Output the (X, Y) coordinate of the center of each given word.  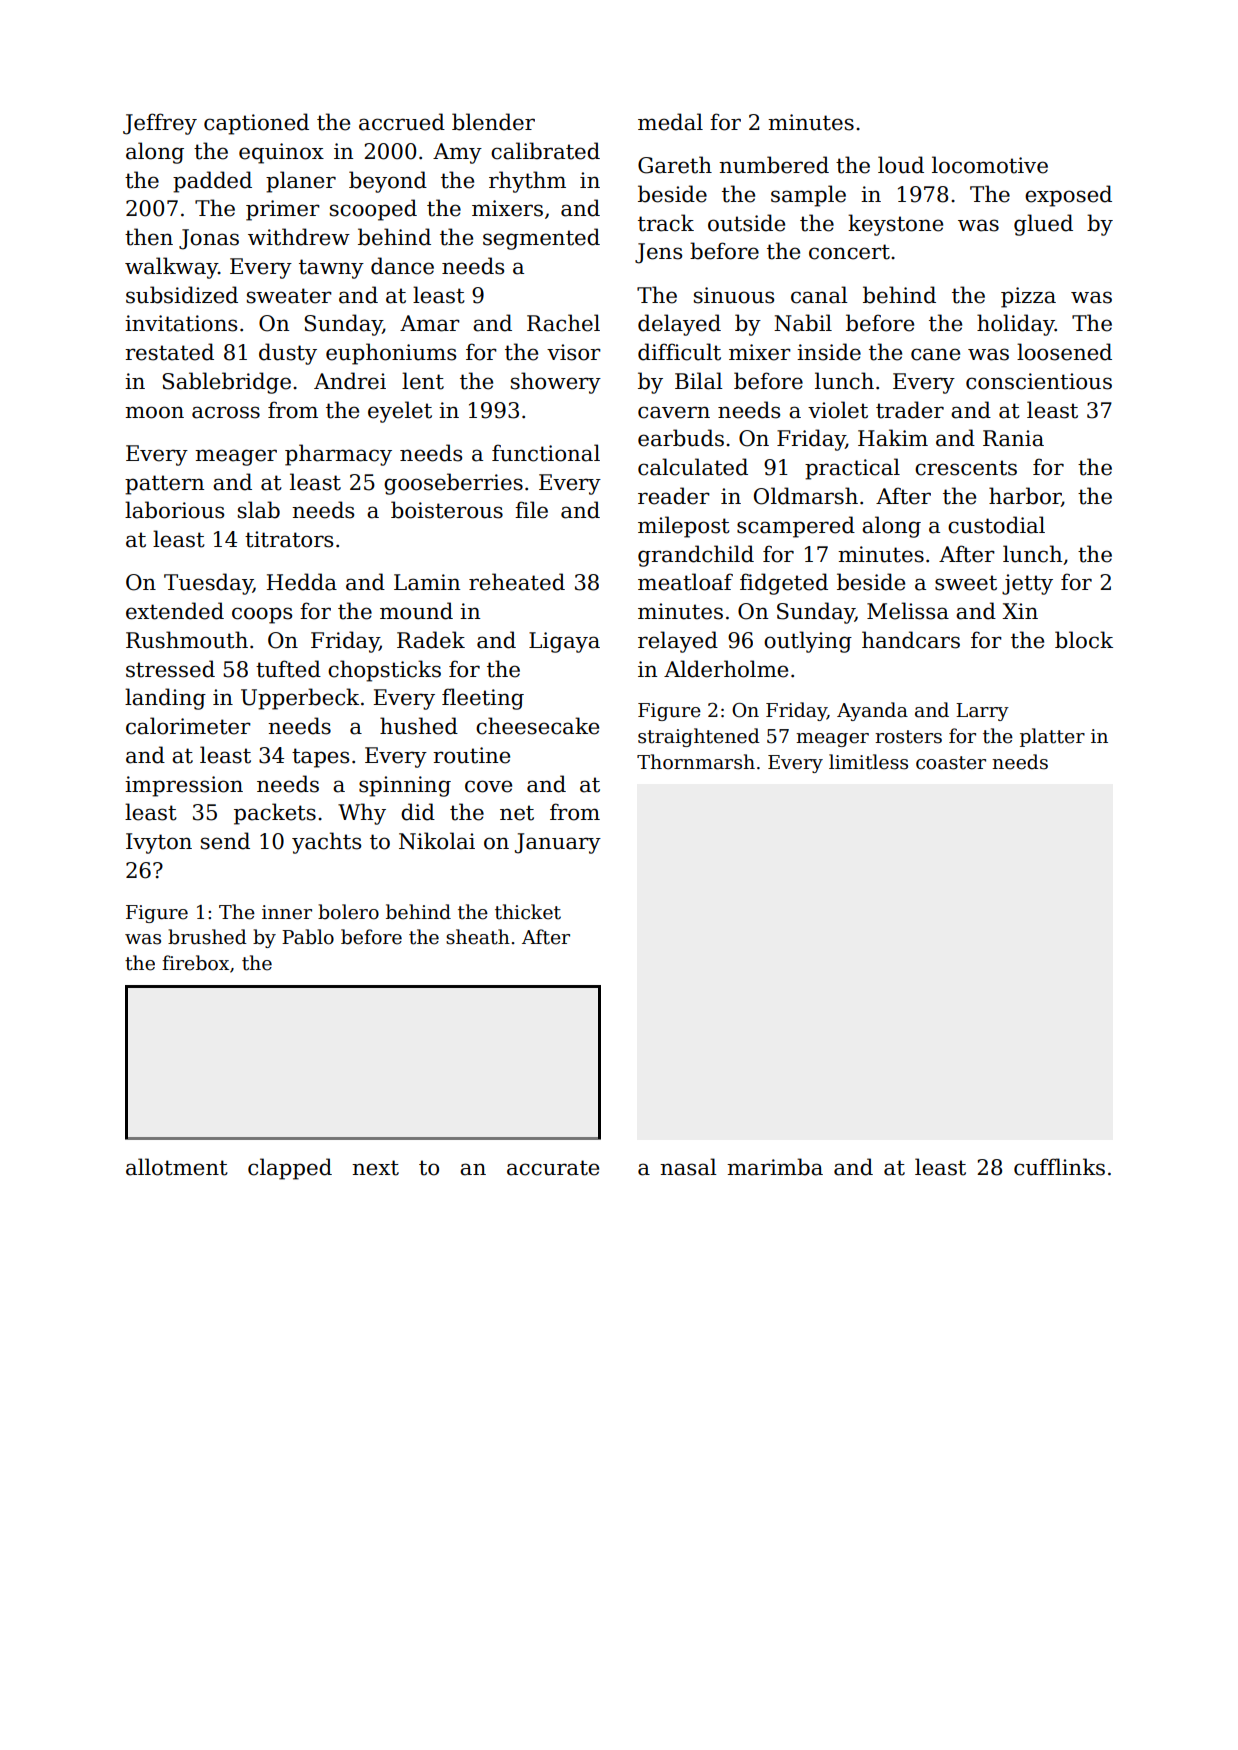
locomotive (990, 165)
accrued (402, 122)
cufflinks (1059, 1167)
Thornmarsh (696, 762)
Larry (982, 712)
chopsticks (384, 671)
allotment (177, 1167)
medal (670, 122)
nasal (688, 1167)
